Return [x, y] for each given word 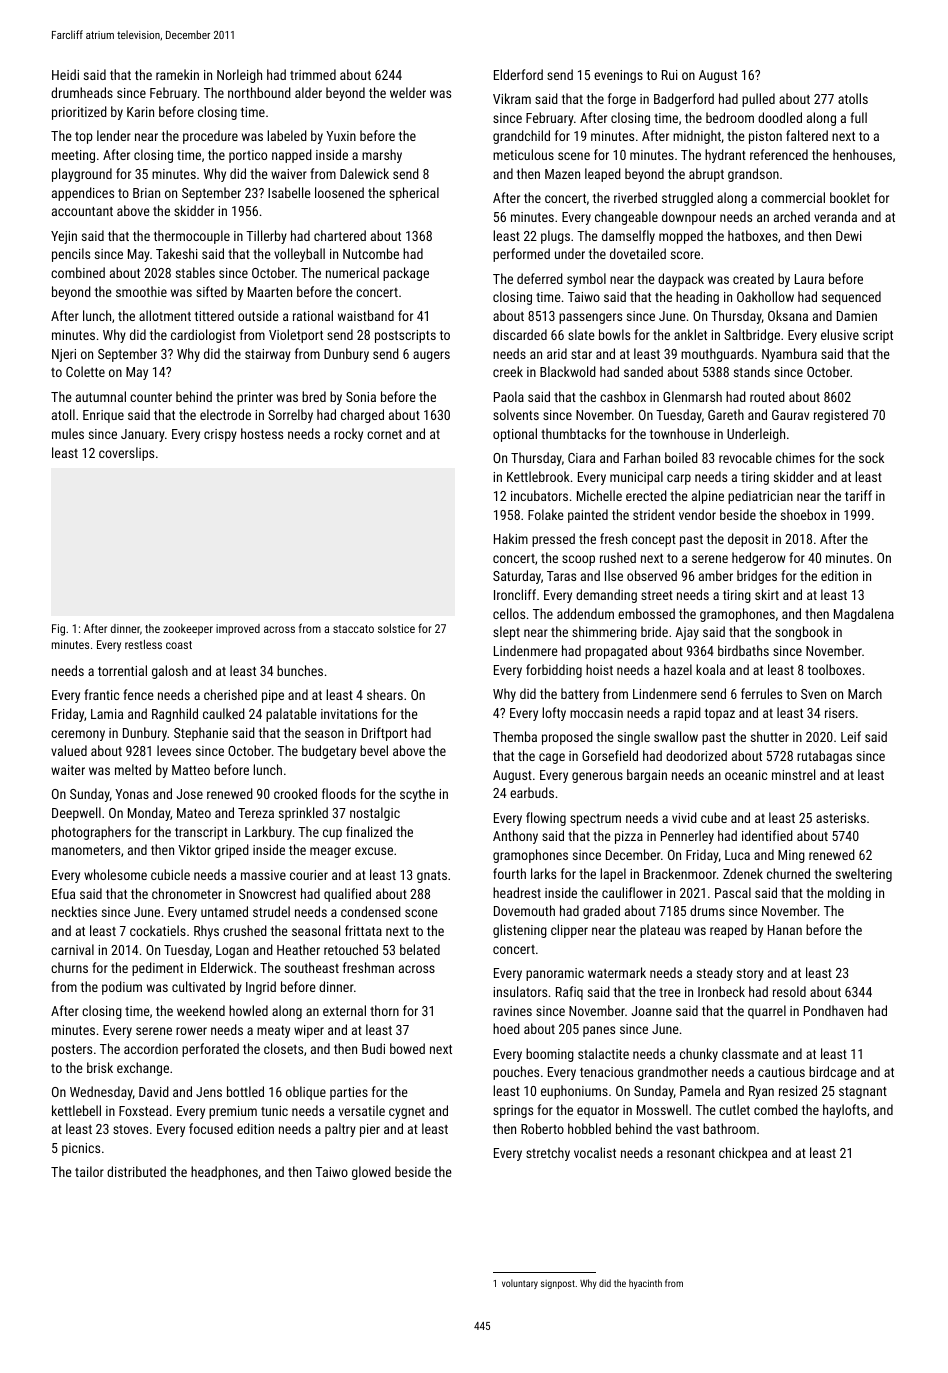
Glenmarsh [692, 396]
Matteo [191, 770]
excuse [374, 851]
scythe [417, 795]
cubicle [170, 874]
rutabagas [824, 757]
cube [714, 817]
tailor [89, 1171]
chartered [340, 235]
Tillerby [266, 237]
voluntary [520, 1284]
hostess [262, 433]
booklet [850, 197]
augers [431, 356]
